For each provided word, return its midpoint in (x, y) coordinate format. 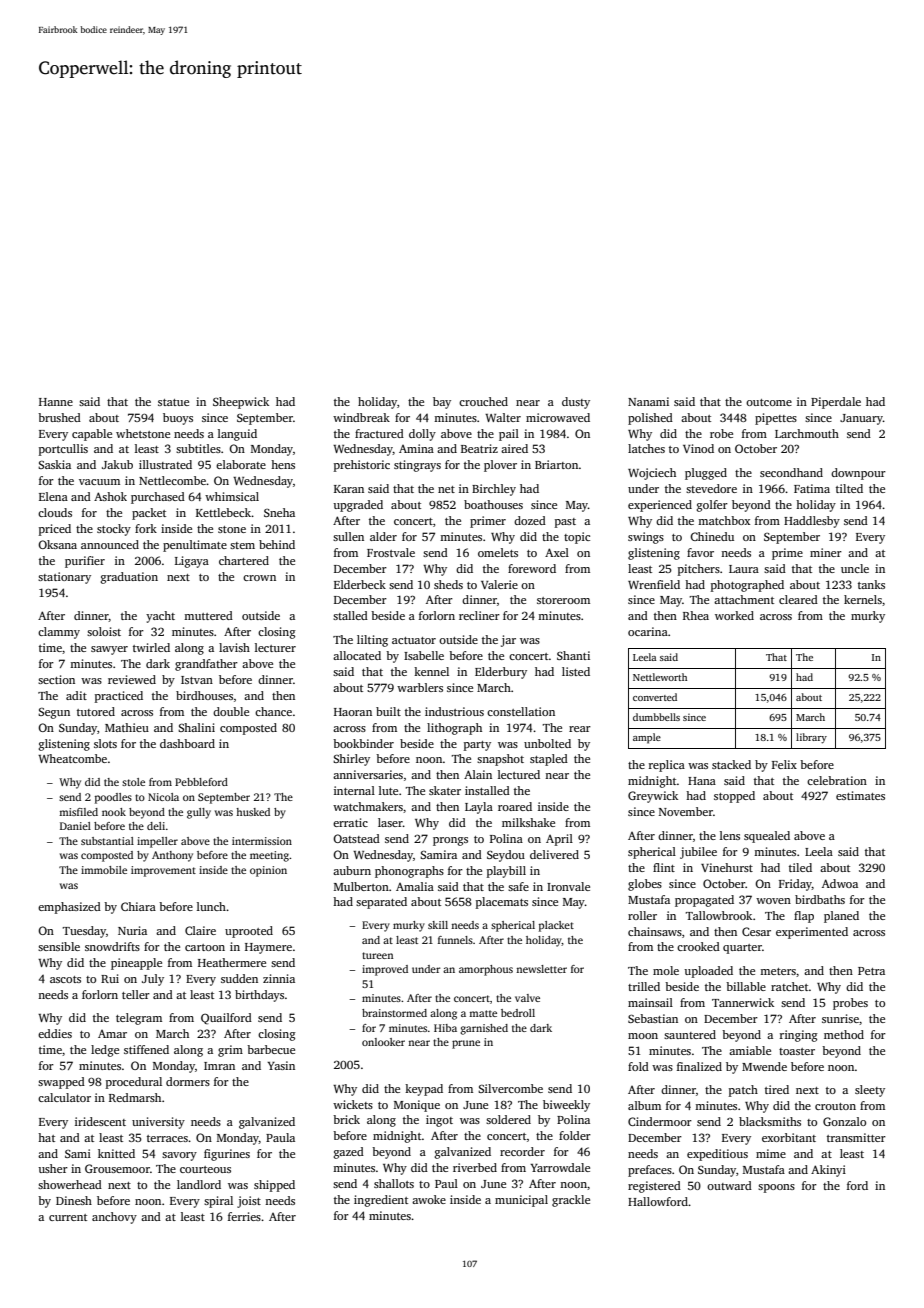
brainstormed (394, 1013)
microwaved (558, 417)
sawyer (109, 650)
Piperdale (836, 403)
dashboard (187, 743)
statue (173, 402)
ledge (105, 1051)
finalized (699, 1066)
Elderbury (501, 673)
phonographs (409, 872)
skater (445, 790)
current (68, 1217)
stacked (731, 764)
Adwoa (840, 883)
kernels (863, 599)
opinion (268, 871)
